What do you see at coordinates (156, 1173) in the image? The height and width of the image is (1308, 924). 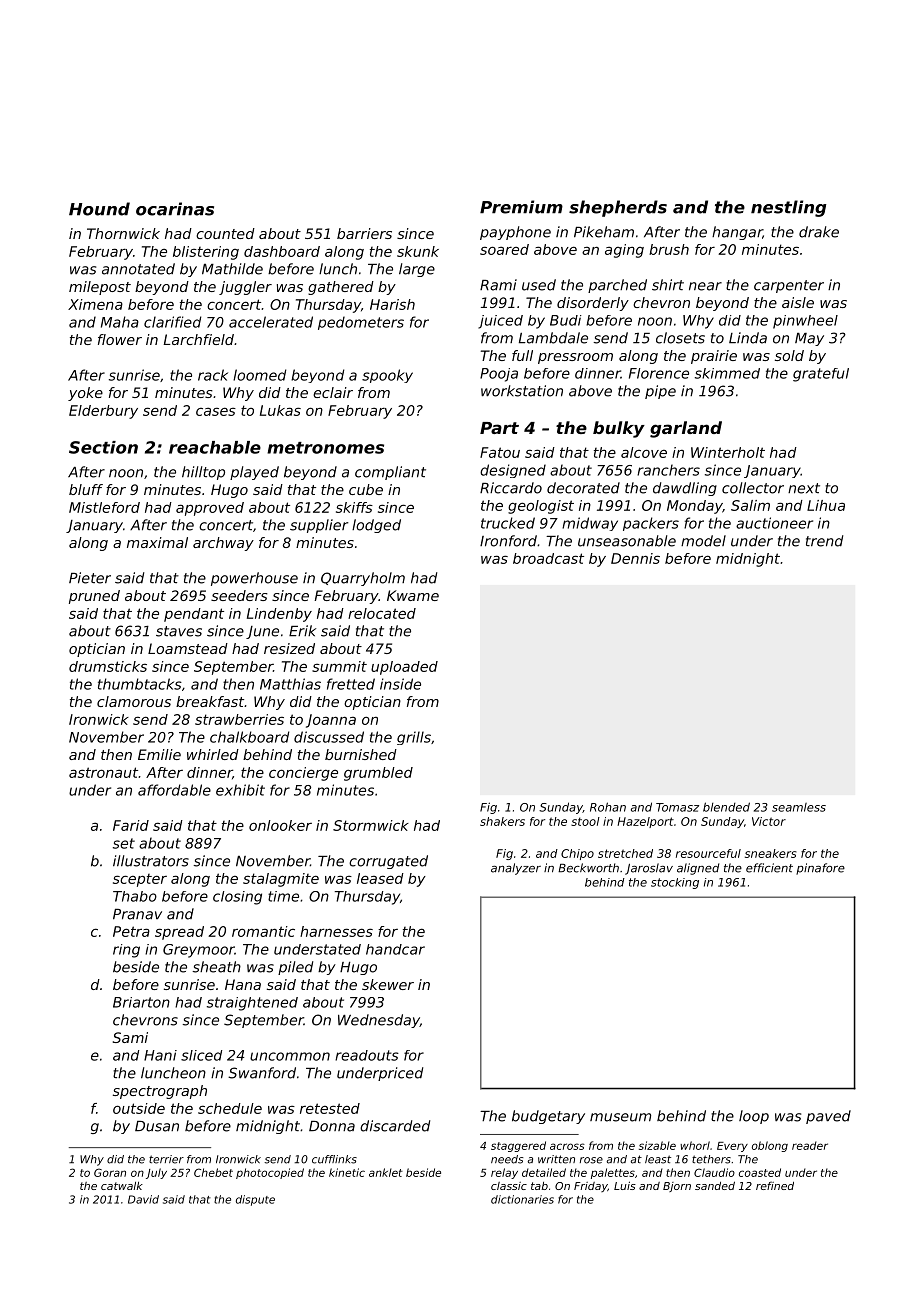 I see `July` at bounding box center [156, 1173].
